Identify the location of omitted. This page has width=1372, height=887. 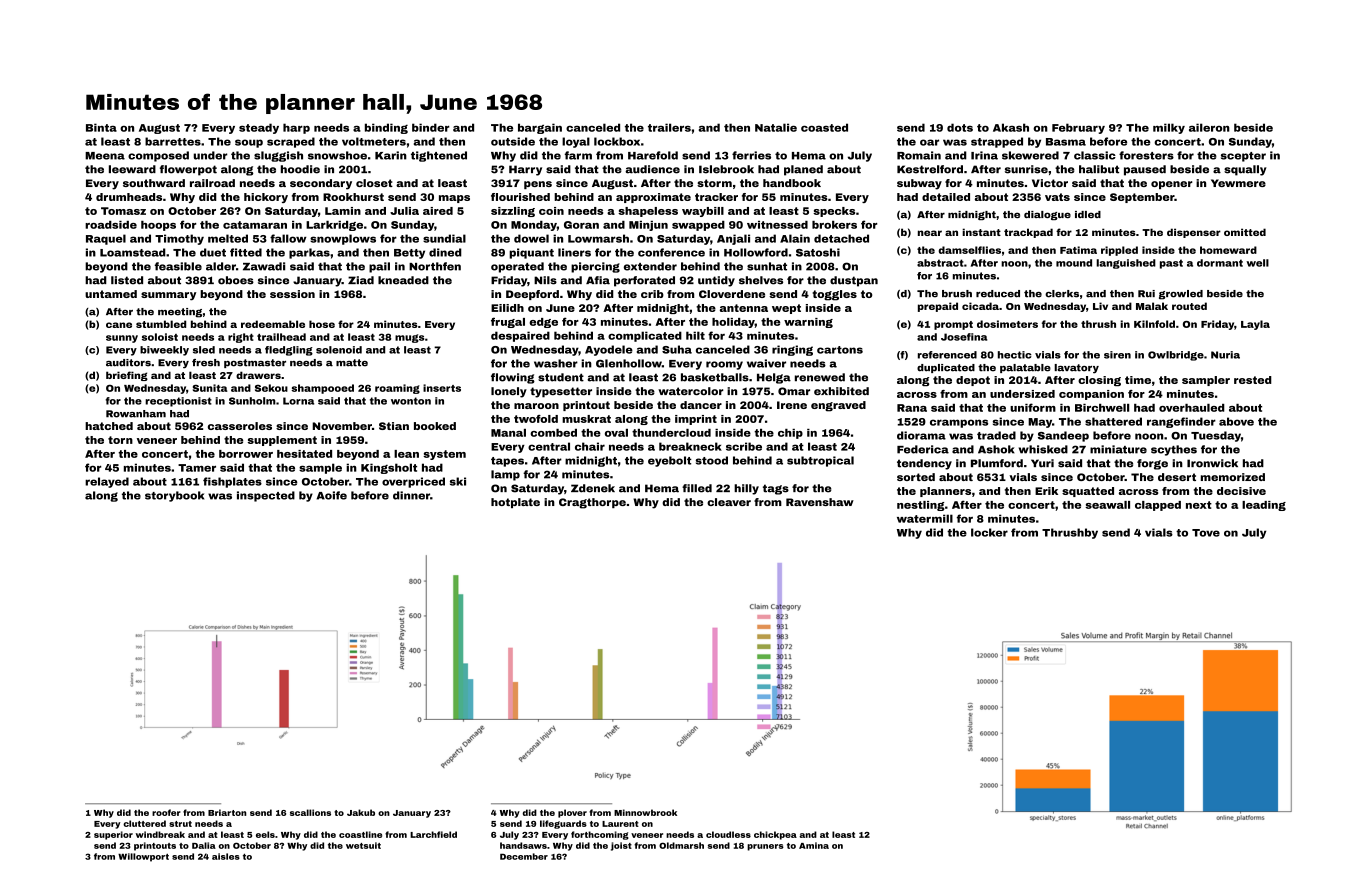
(1245, 232).
